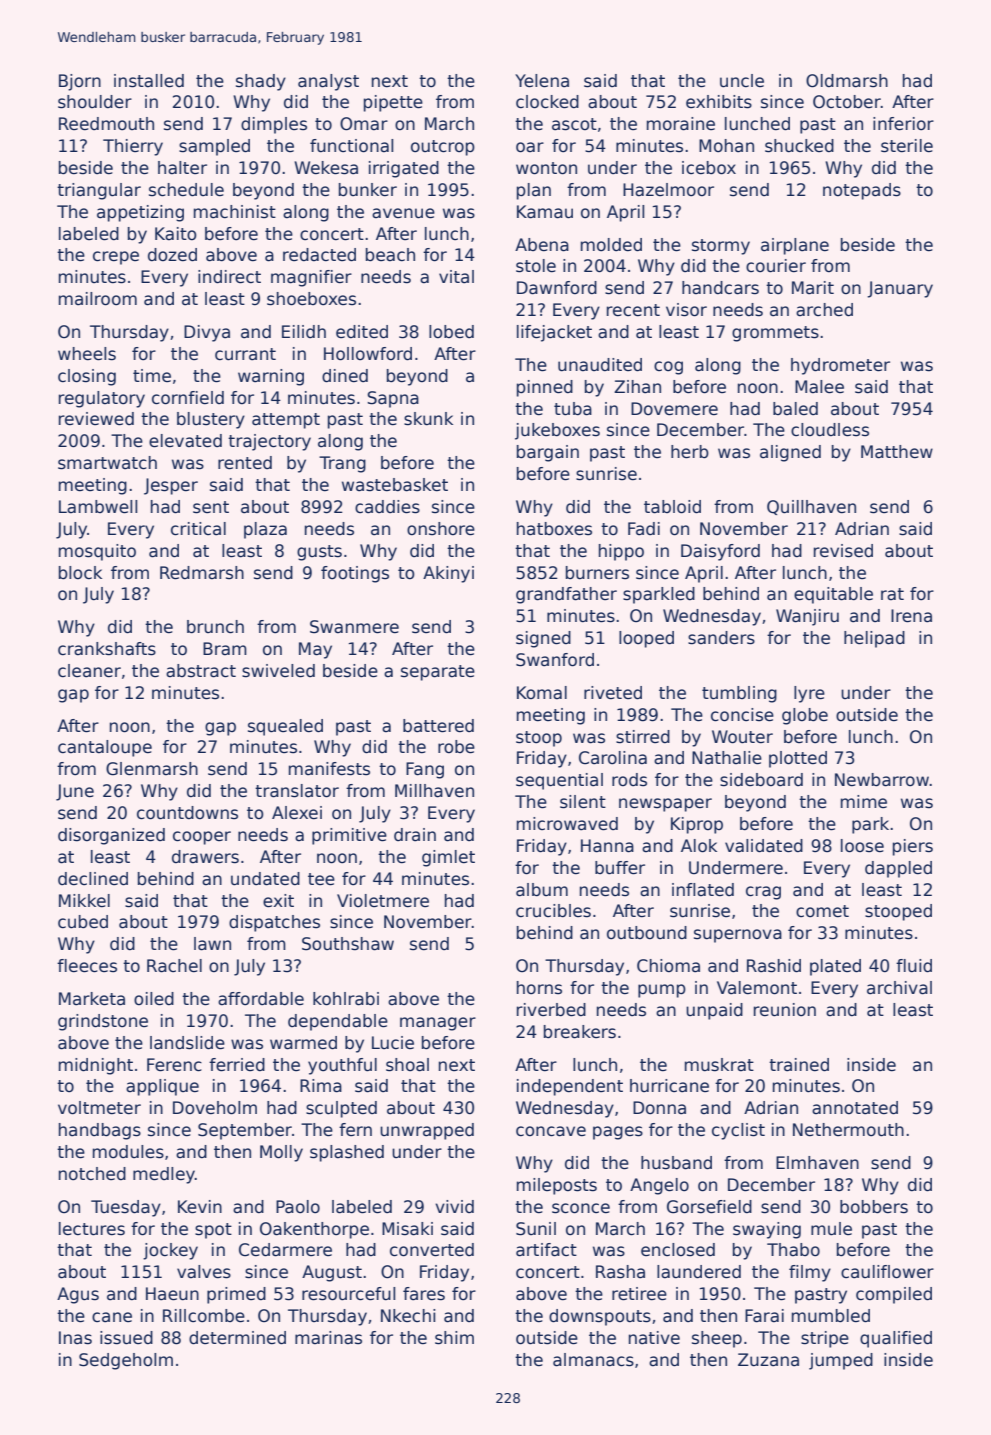 This screenshot has height=1435, width=991. I want to click on dozed, so click(172, 255).
